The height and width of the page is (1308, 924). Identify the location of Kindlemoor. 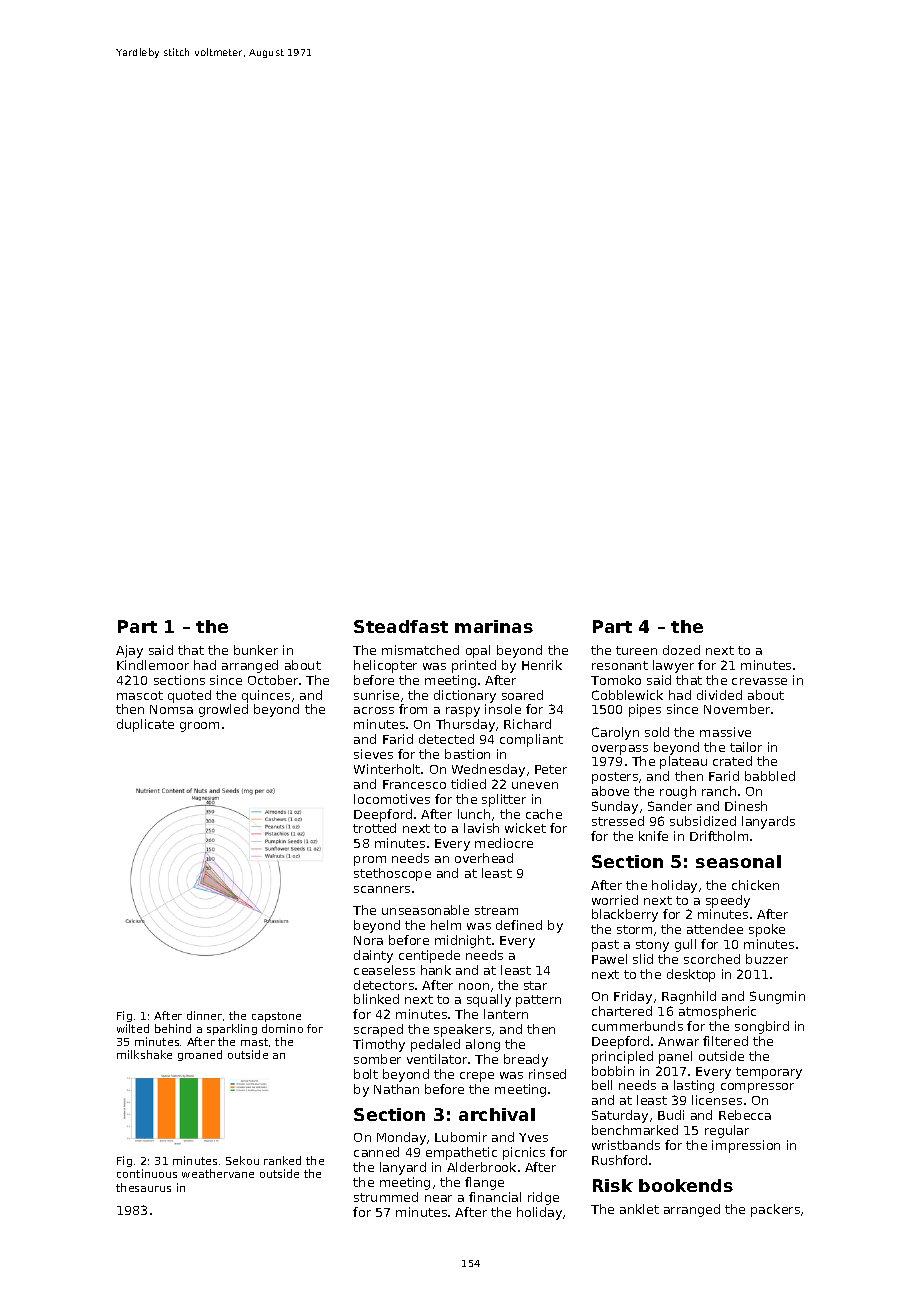
(153, 665).
